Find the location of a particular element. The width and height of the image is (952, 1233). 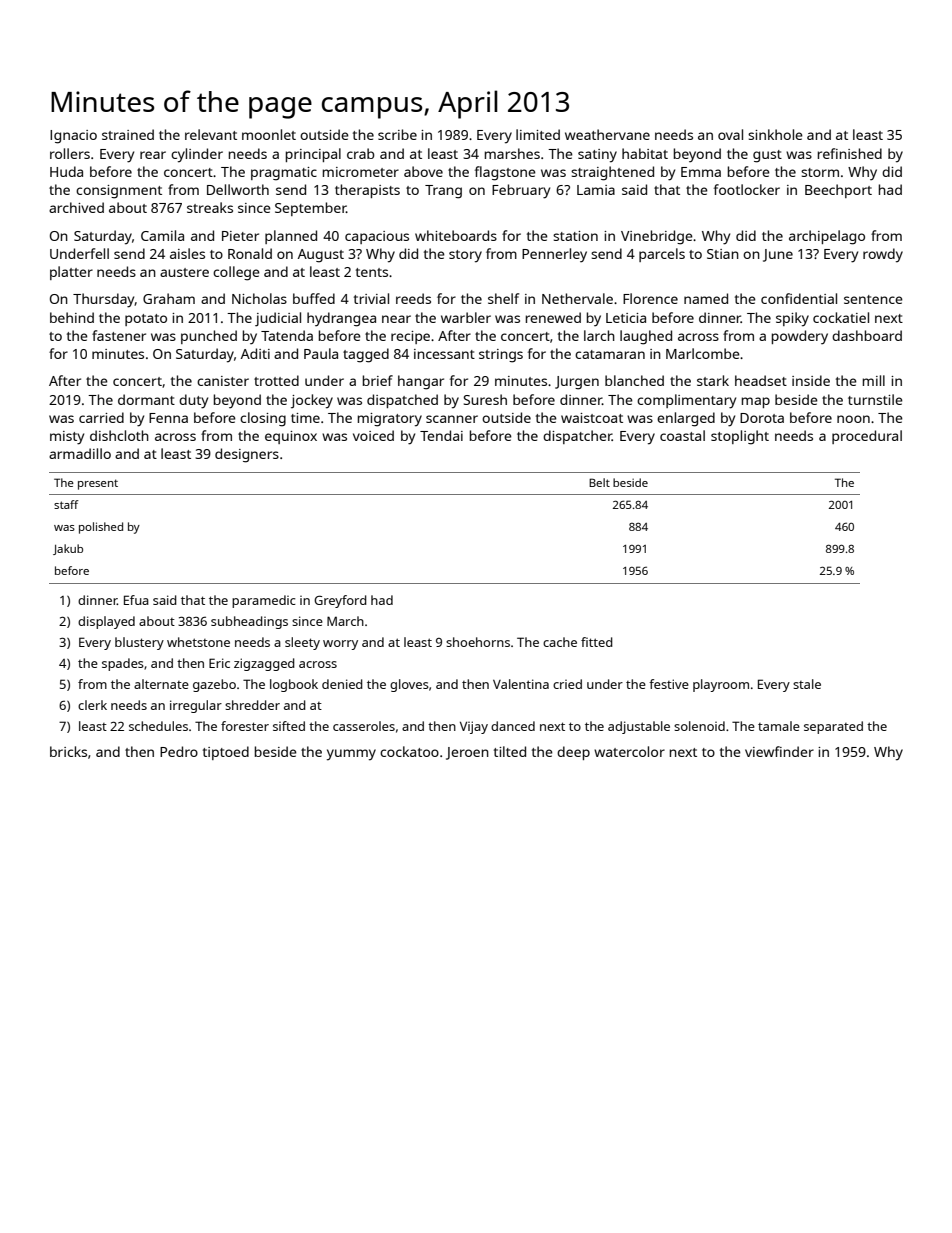

strained is located at coordinates (128, 134).
